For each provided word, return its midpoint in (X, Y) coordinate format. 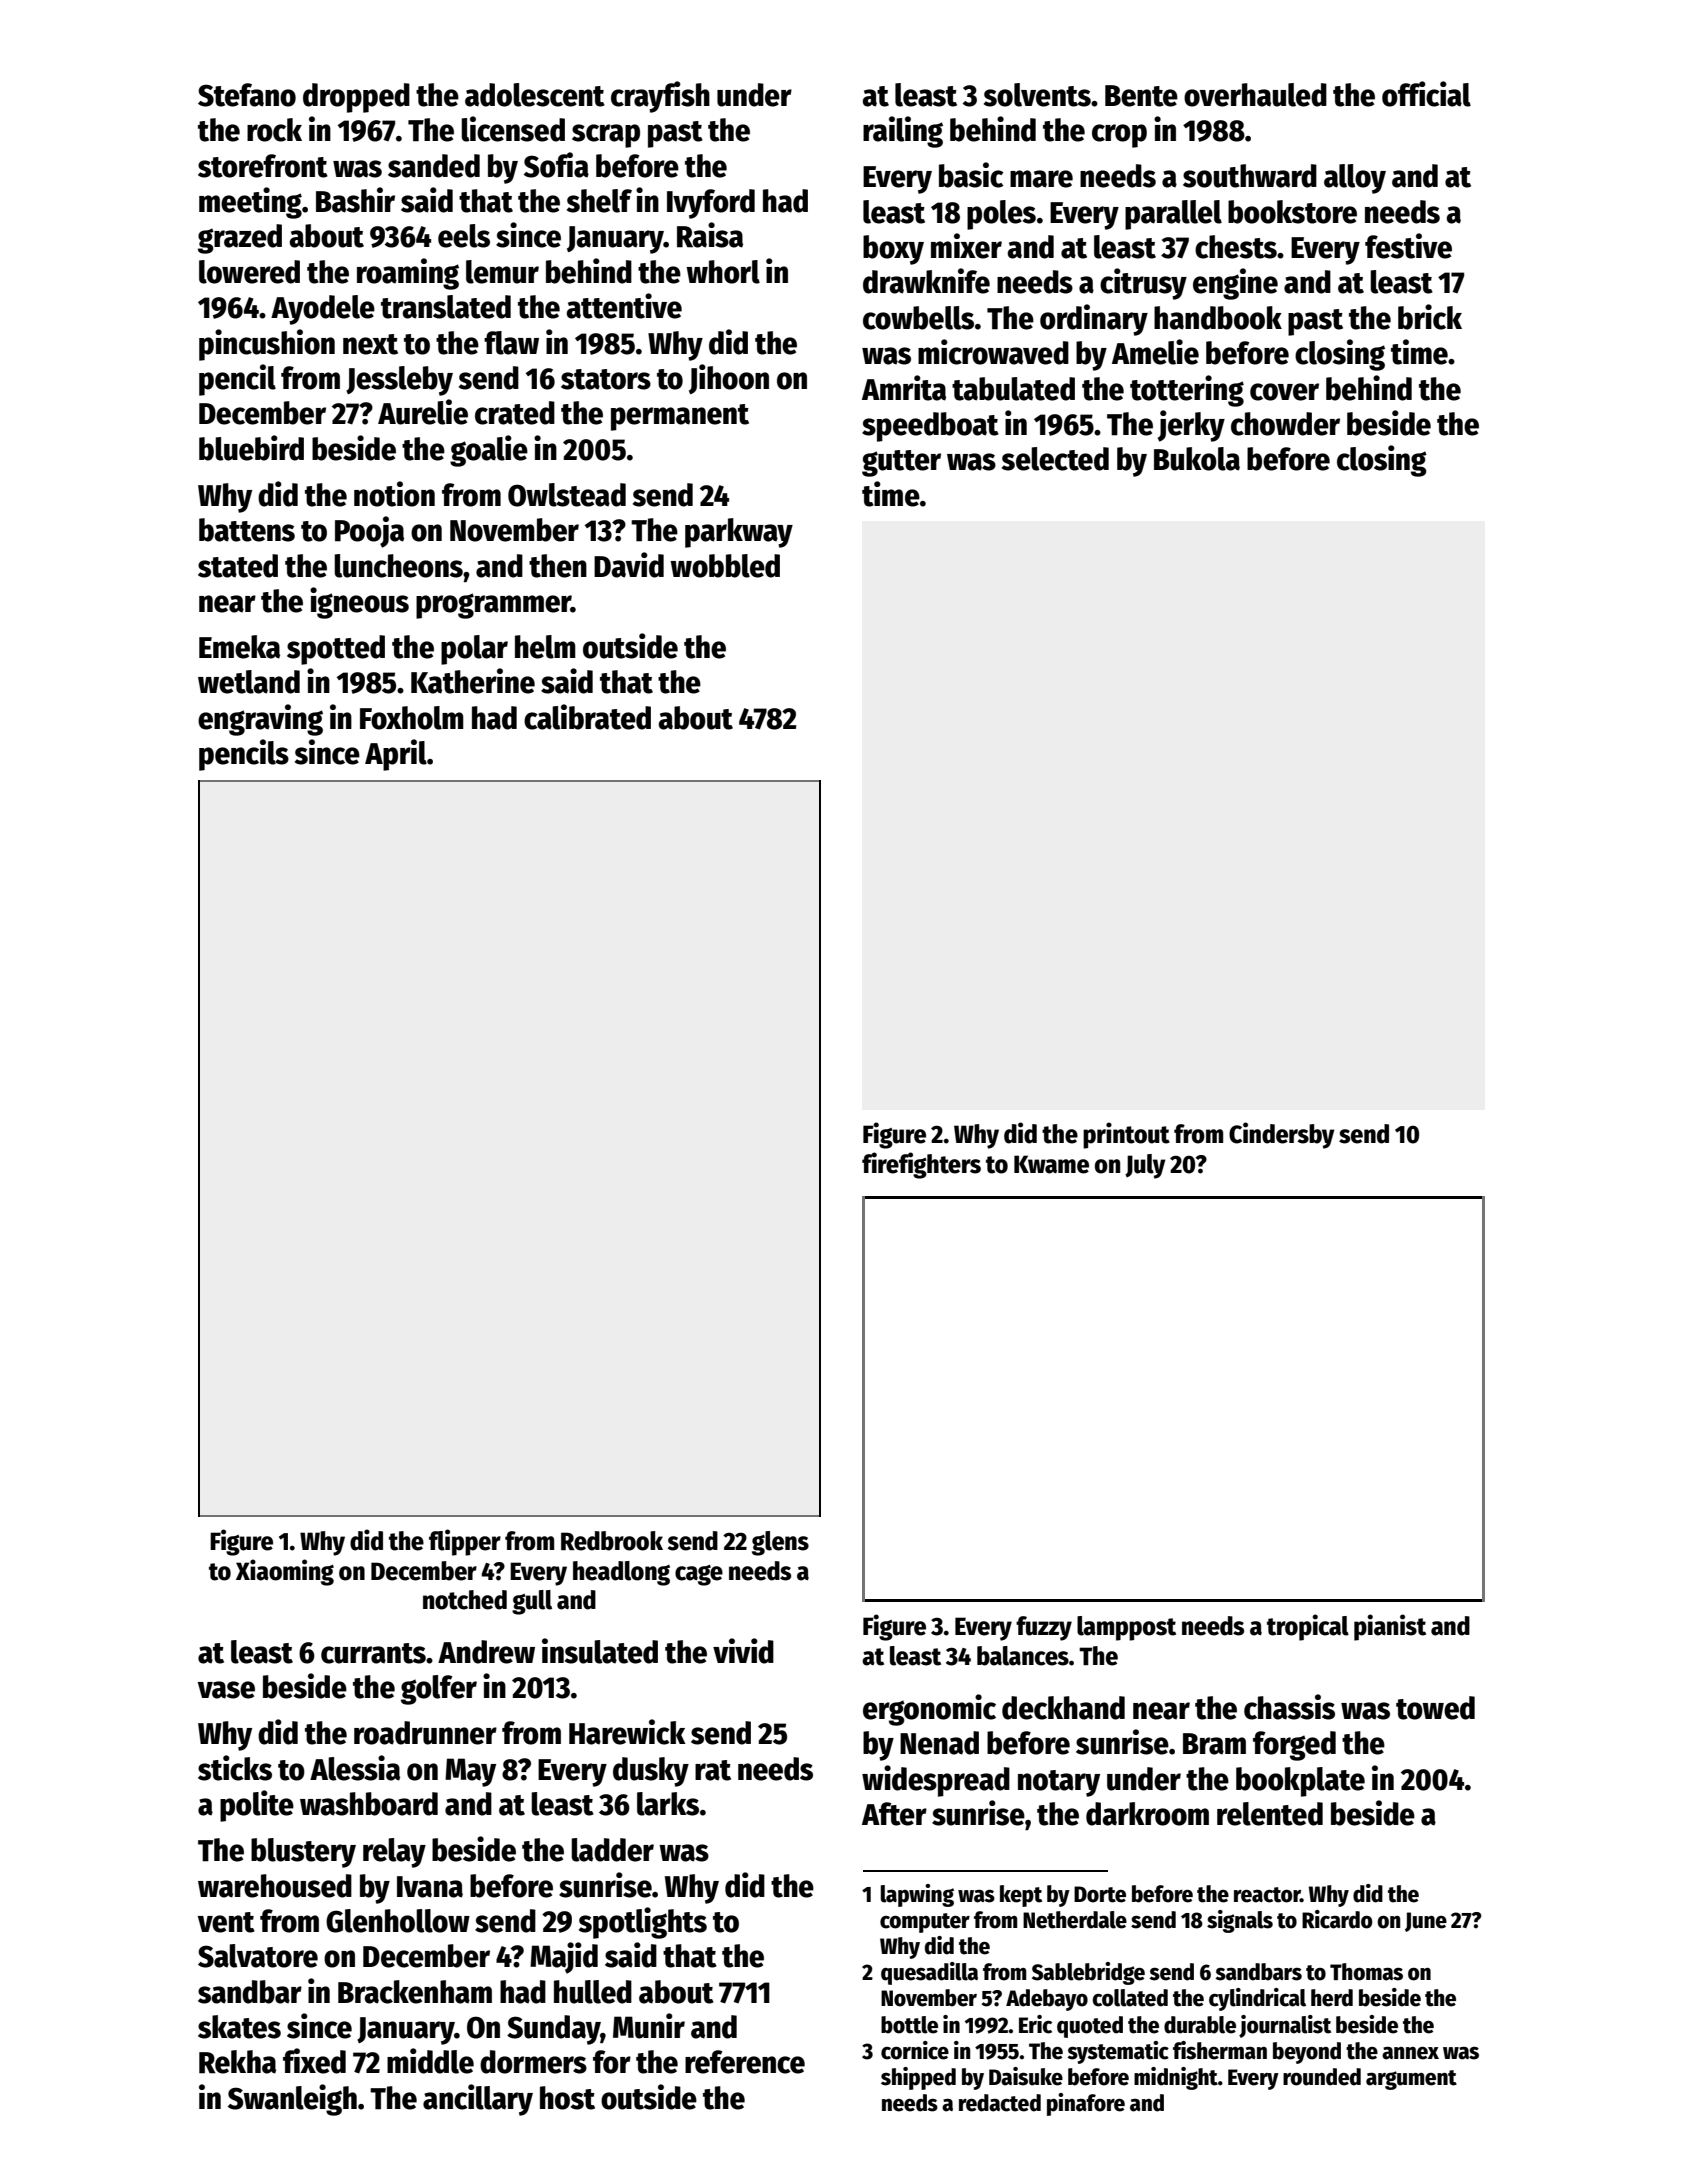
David (629, 565)
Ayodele (323, 310)
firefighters (921, 1165)
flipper (465, 1542)
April (396, 755)
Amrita (904, 388)
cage (699, 1575)
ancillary (478, 2100)
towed (1435, 1708)
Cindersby (1282, 1135)
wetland (249, 682)
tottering (1187, 391)
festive (1408, 246)
